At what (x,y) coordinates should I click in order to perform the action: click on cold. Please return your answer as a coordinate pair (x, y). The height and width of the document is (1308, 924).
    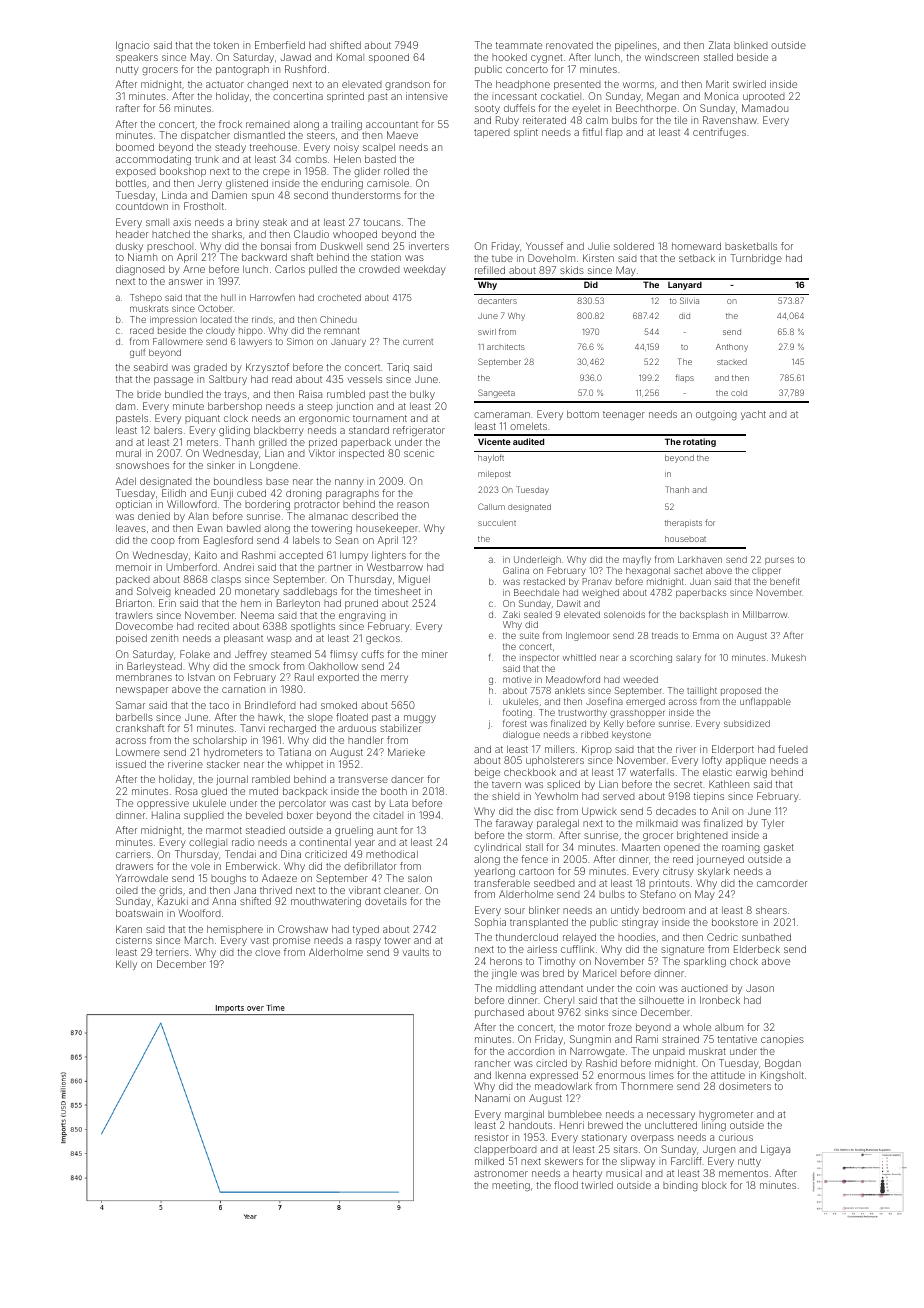
    Looking at the image, I should click on (739, 393).
